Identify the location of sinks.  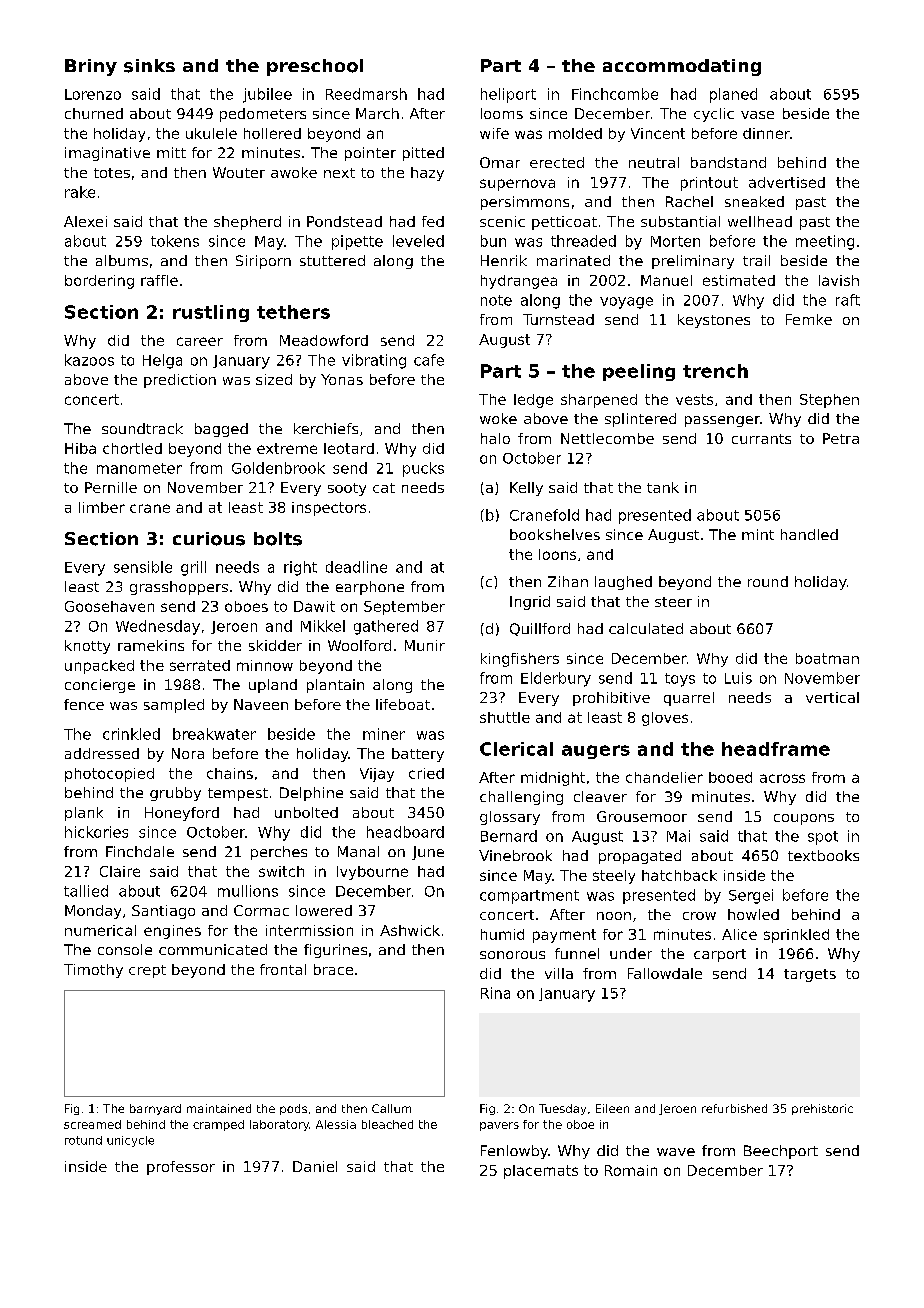
(149, 66).
